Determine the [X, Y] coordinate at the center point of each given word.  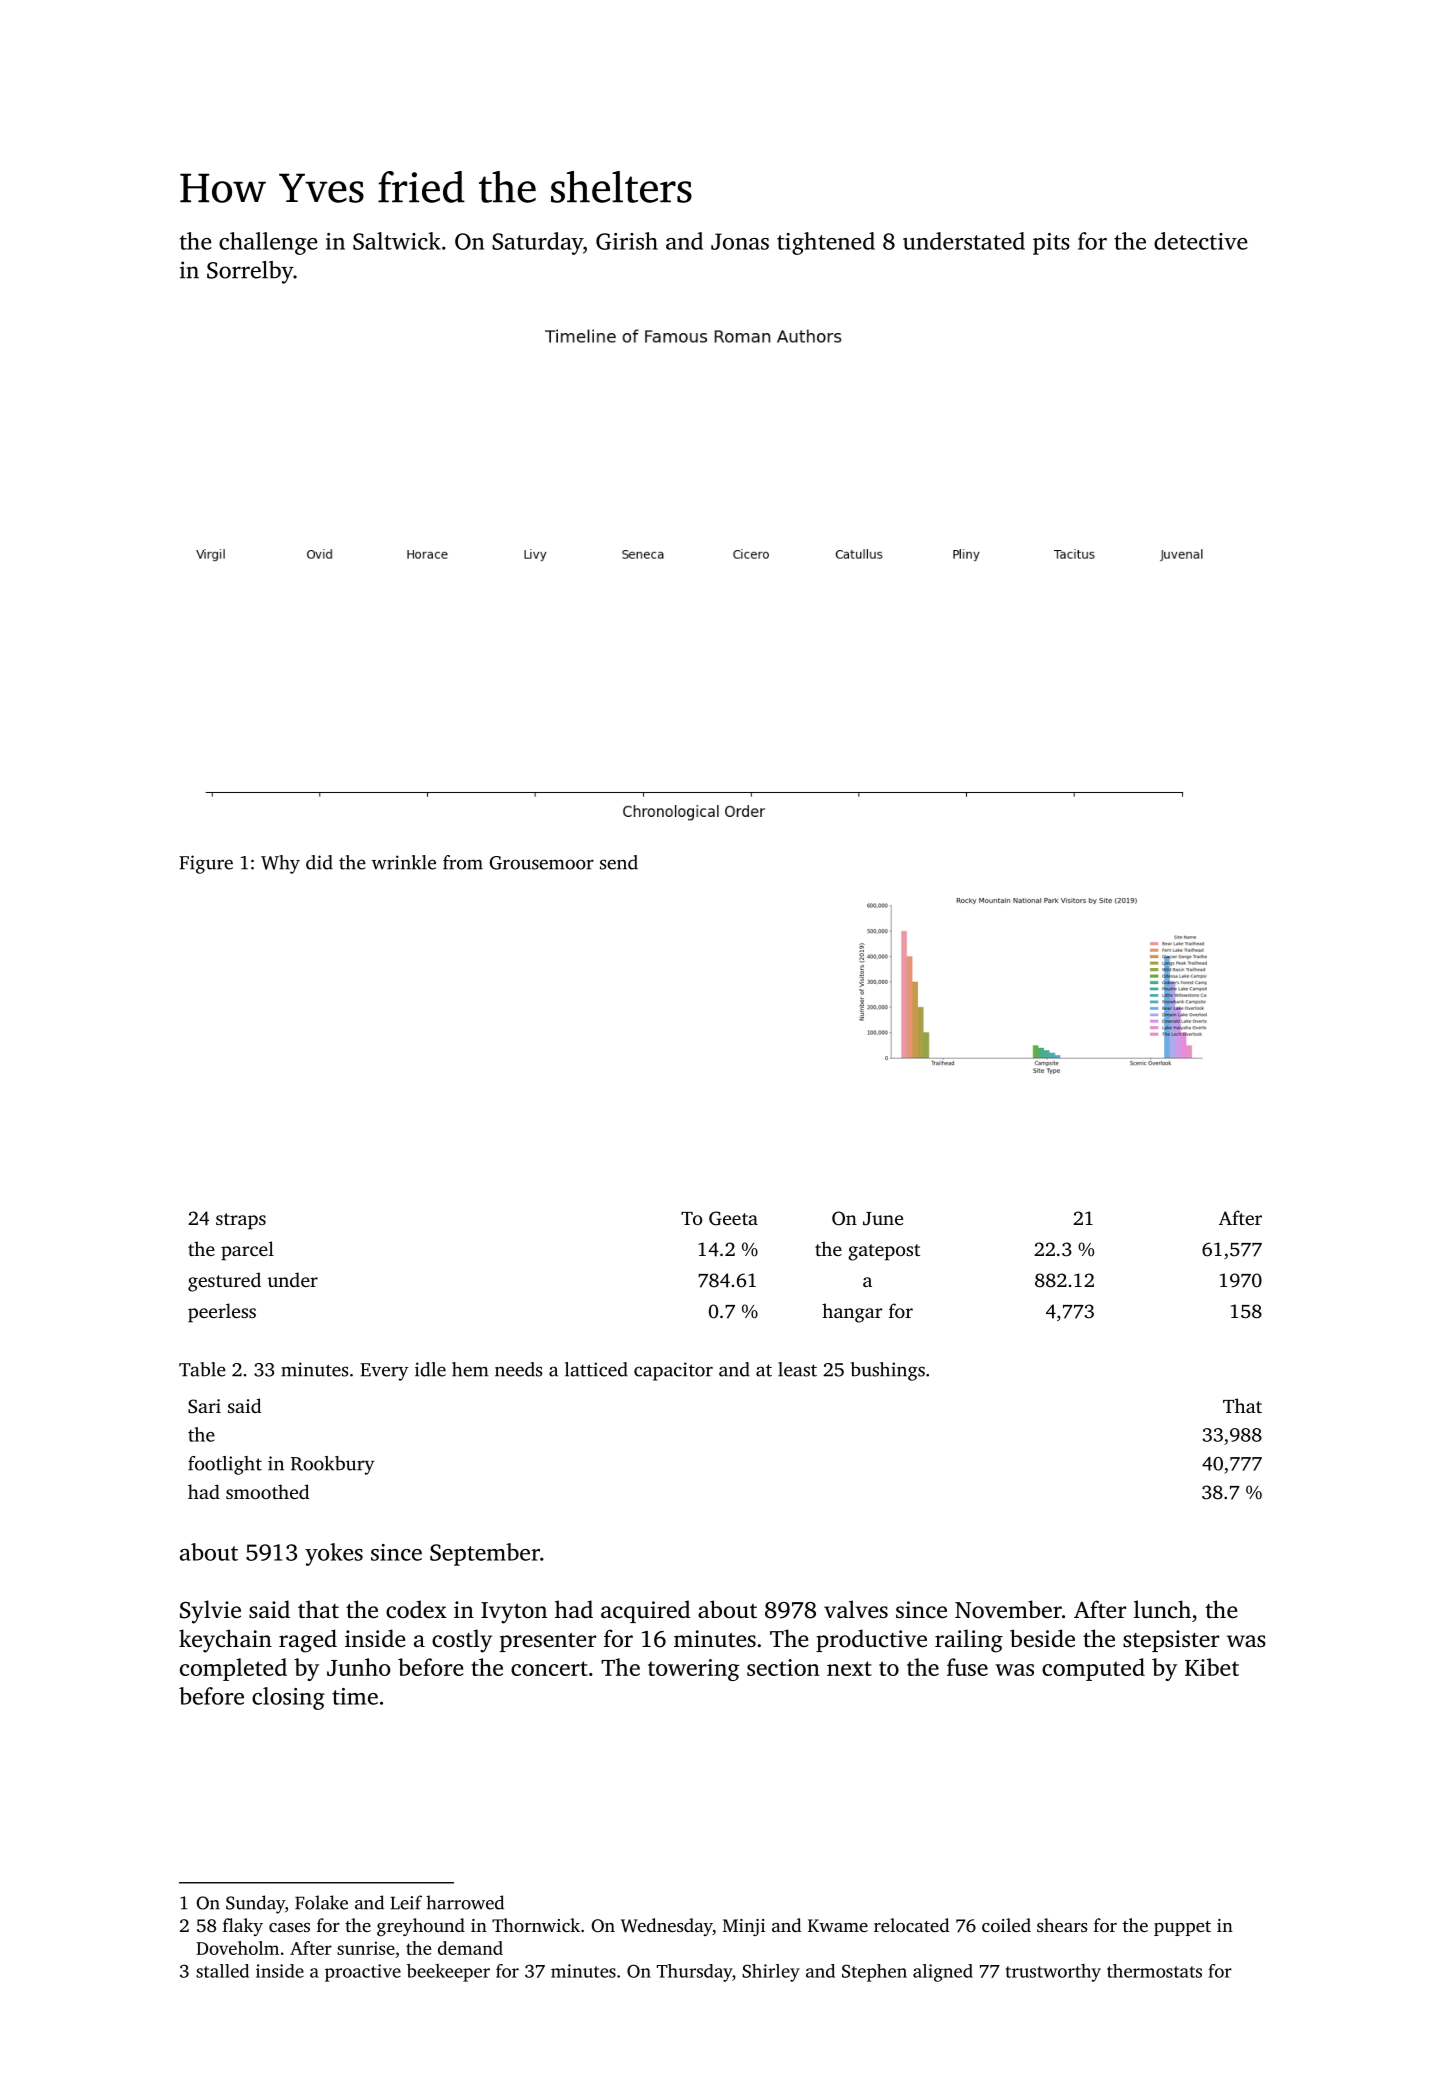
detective [1201, 241]
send [619, 862]
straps [241, 1221]
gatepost [884, 1252]
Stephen [874, 1973]
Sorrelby [250, 272]
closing [288, 1698]
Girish [627, 241]
